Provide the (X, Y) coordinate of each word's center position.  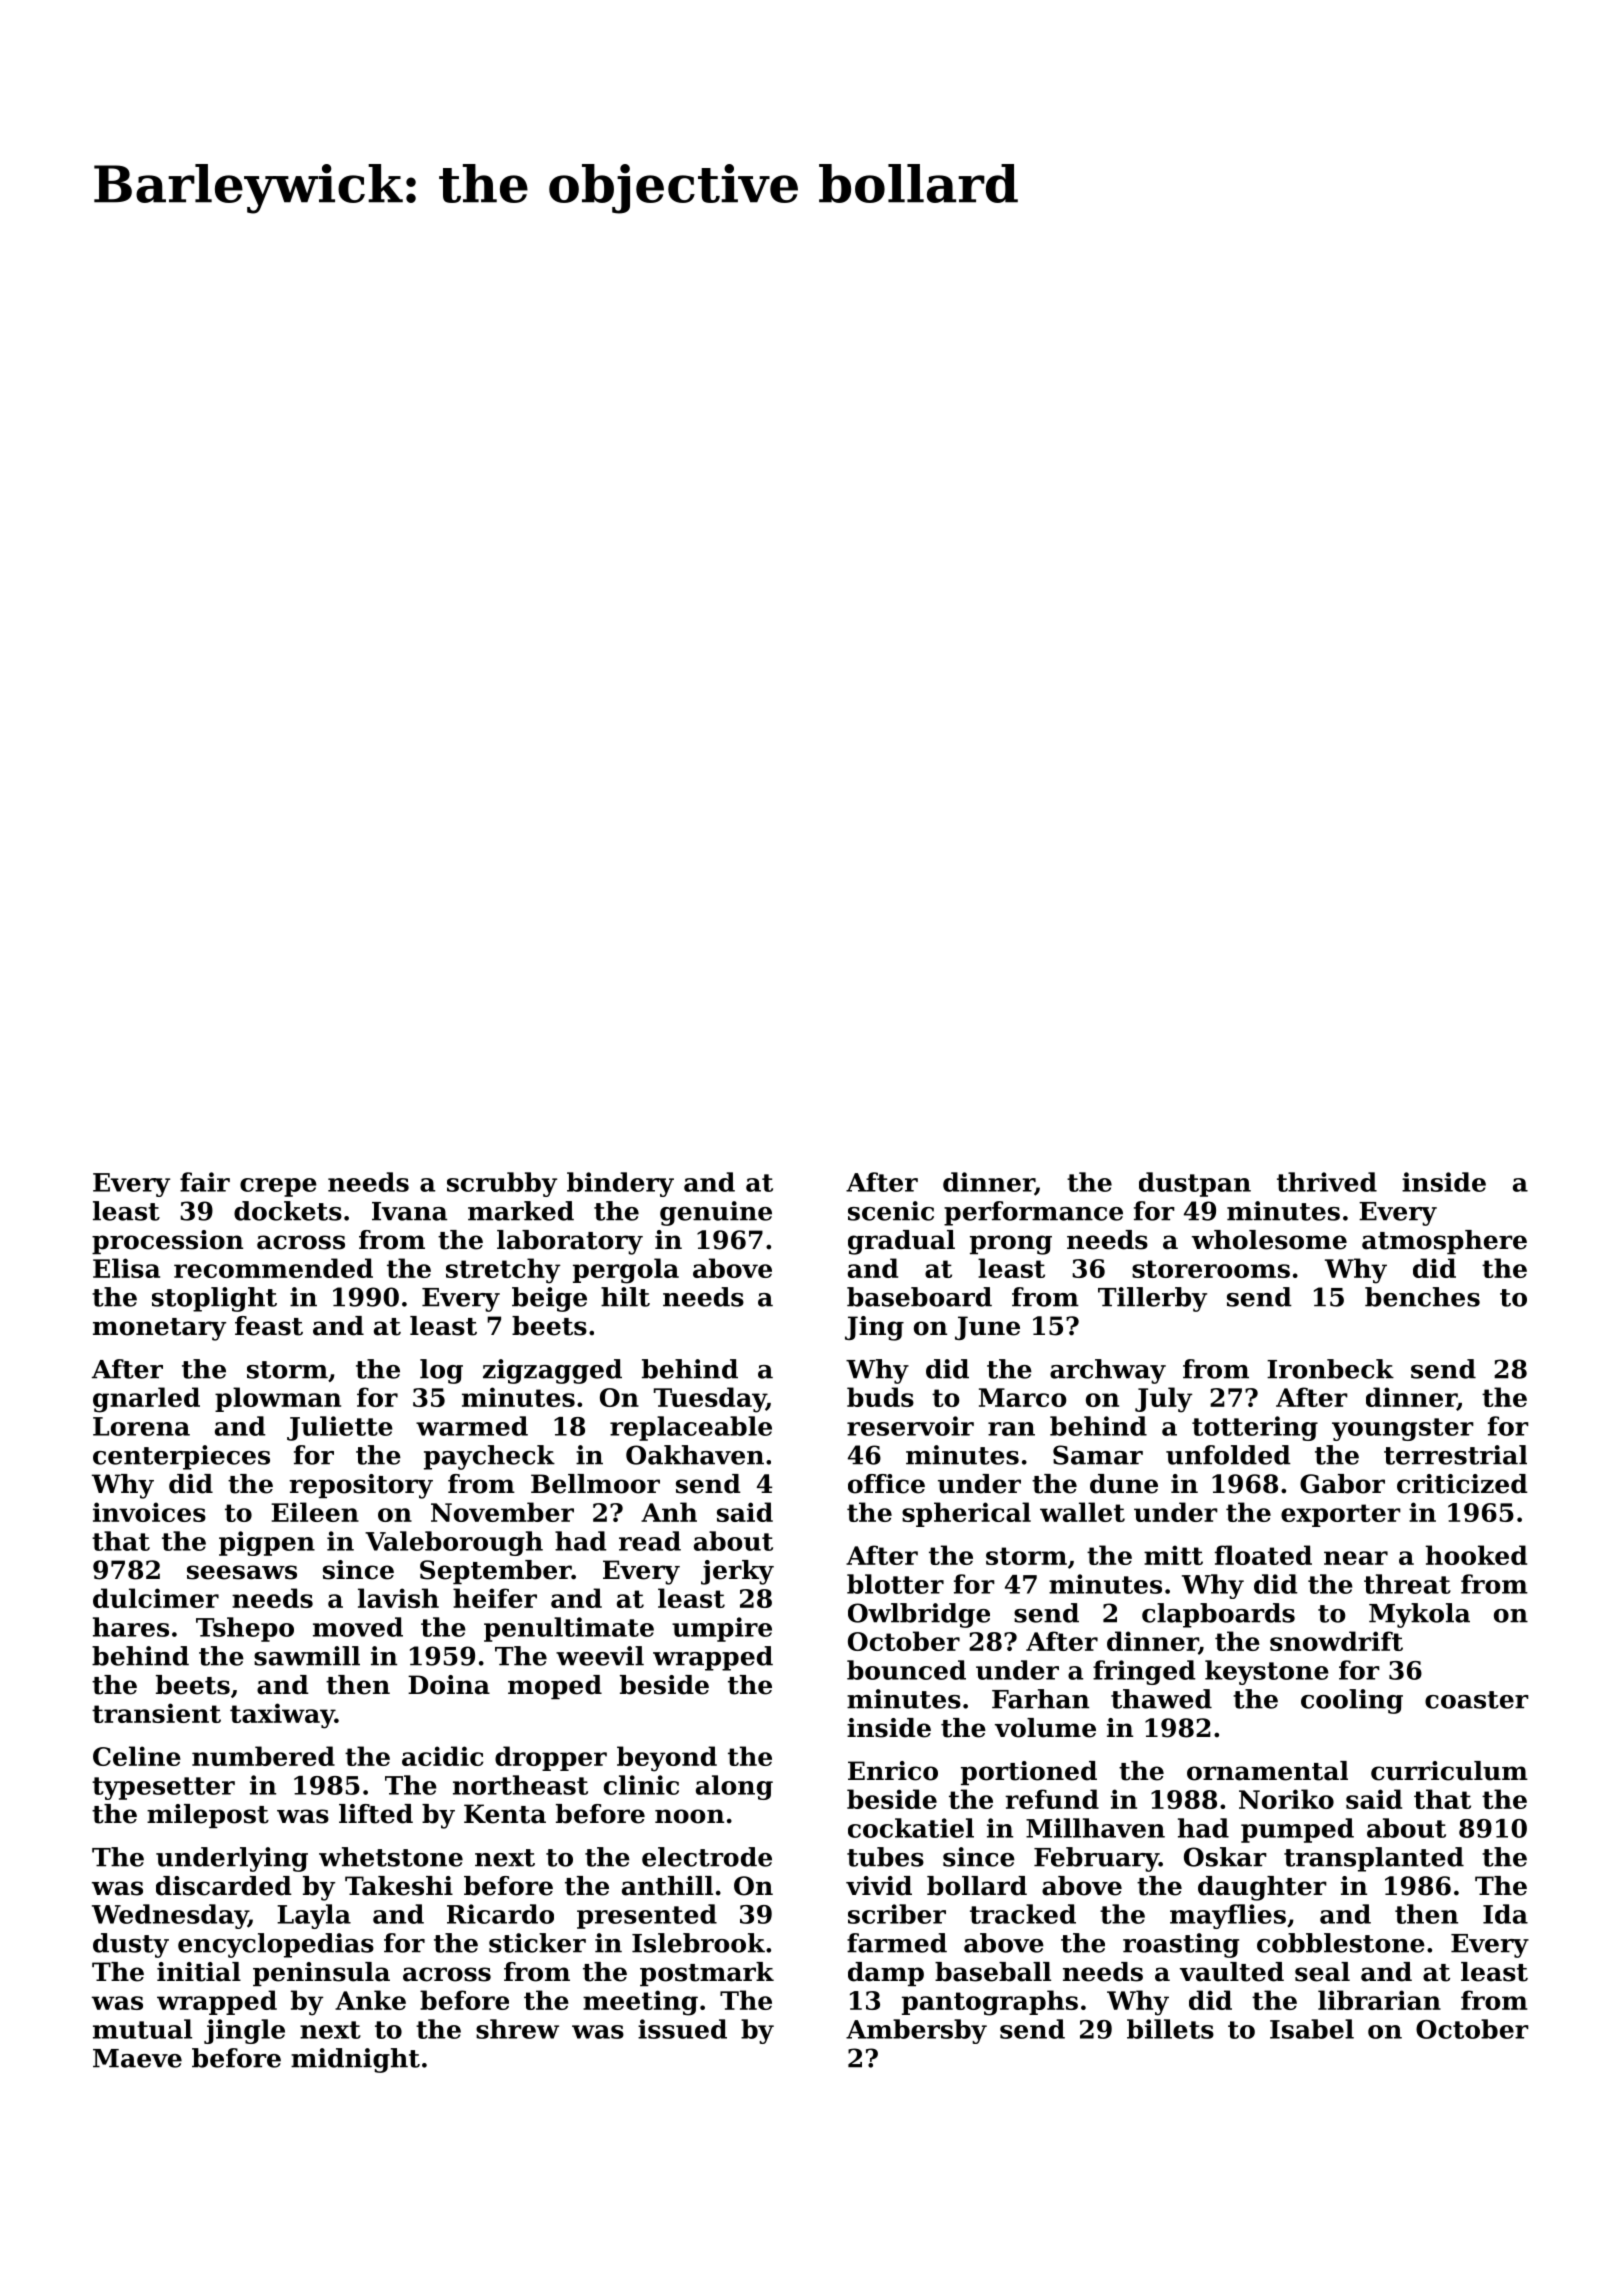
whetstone (391, 1857)
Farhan (1040, 1699)
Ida (1505, 1914)
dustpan (1195, 1184)
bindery (620, 1184)
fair (205, 1182)
